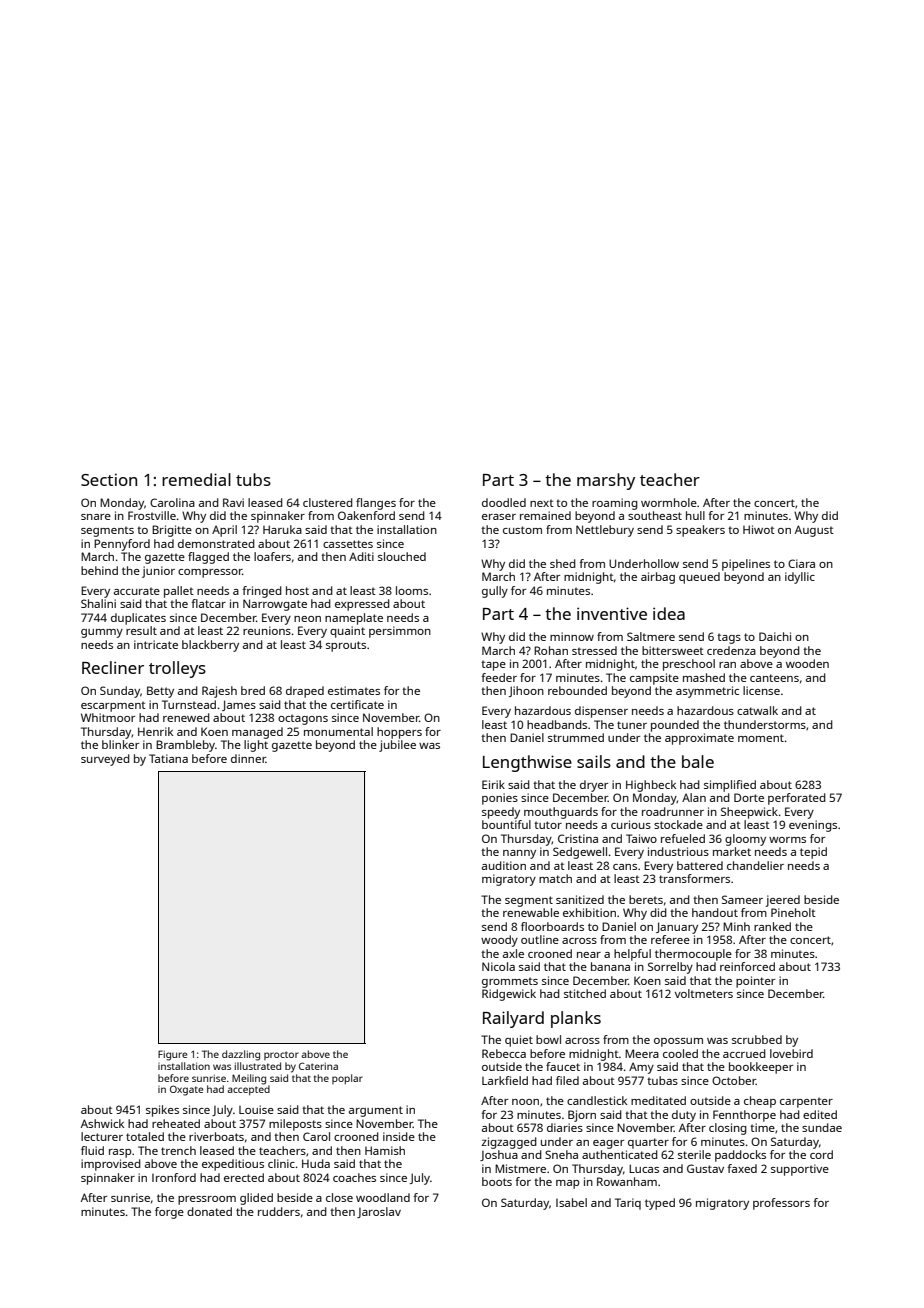 Image resolution: width=924 pixels, height=1308 pixels. I want to click on floorboards, so click(552, 926).
